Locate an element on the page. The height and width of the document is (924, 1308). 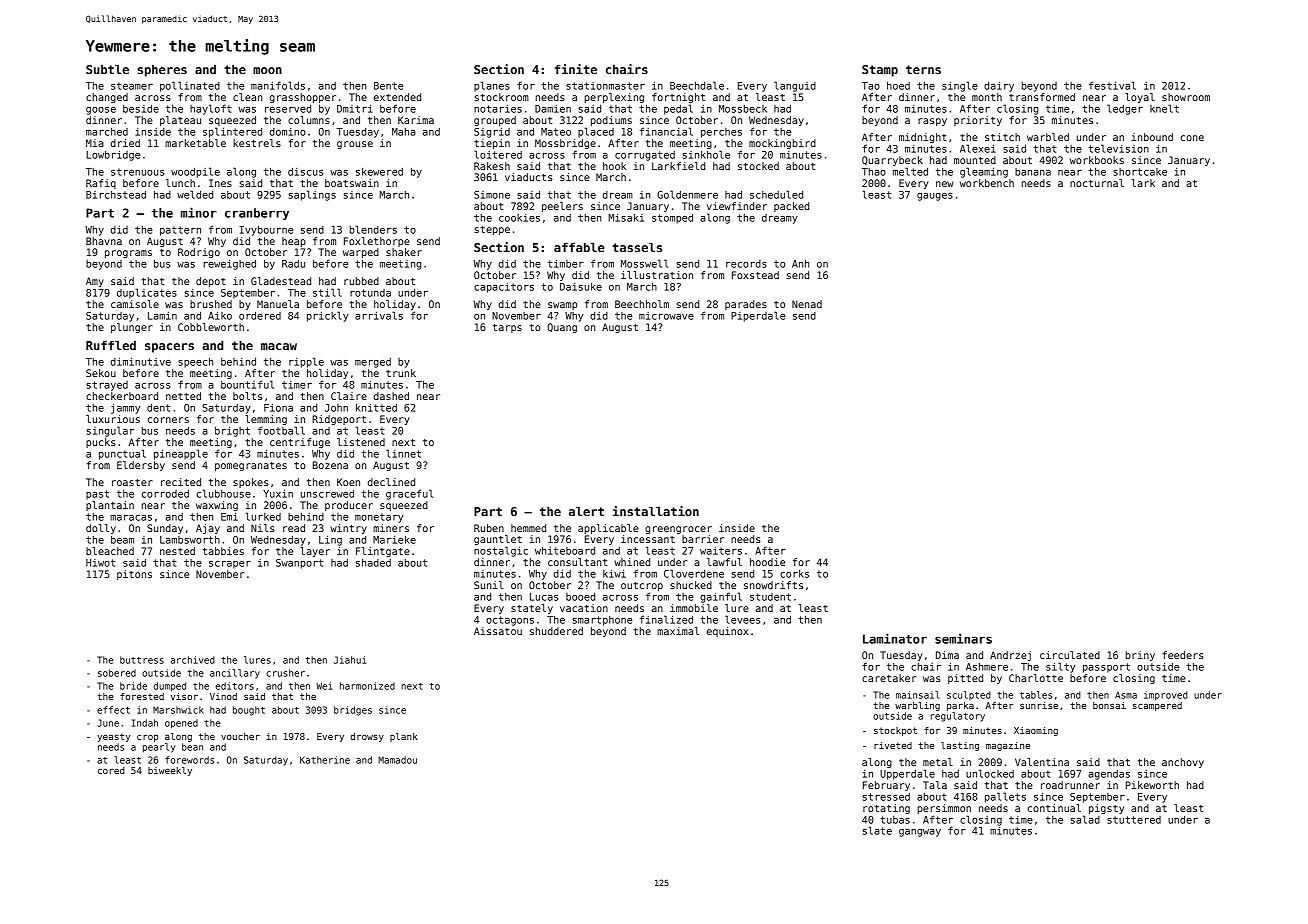
financial is located at coordinates (666, 131).
